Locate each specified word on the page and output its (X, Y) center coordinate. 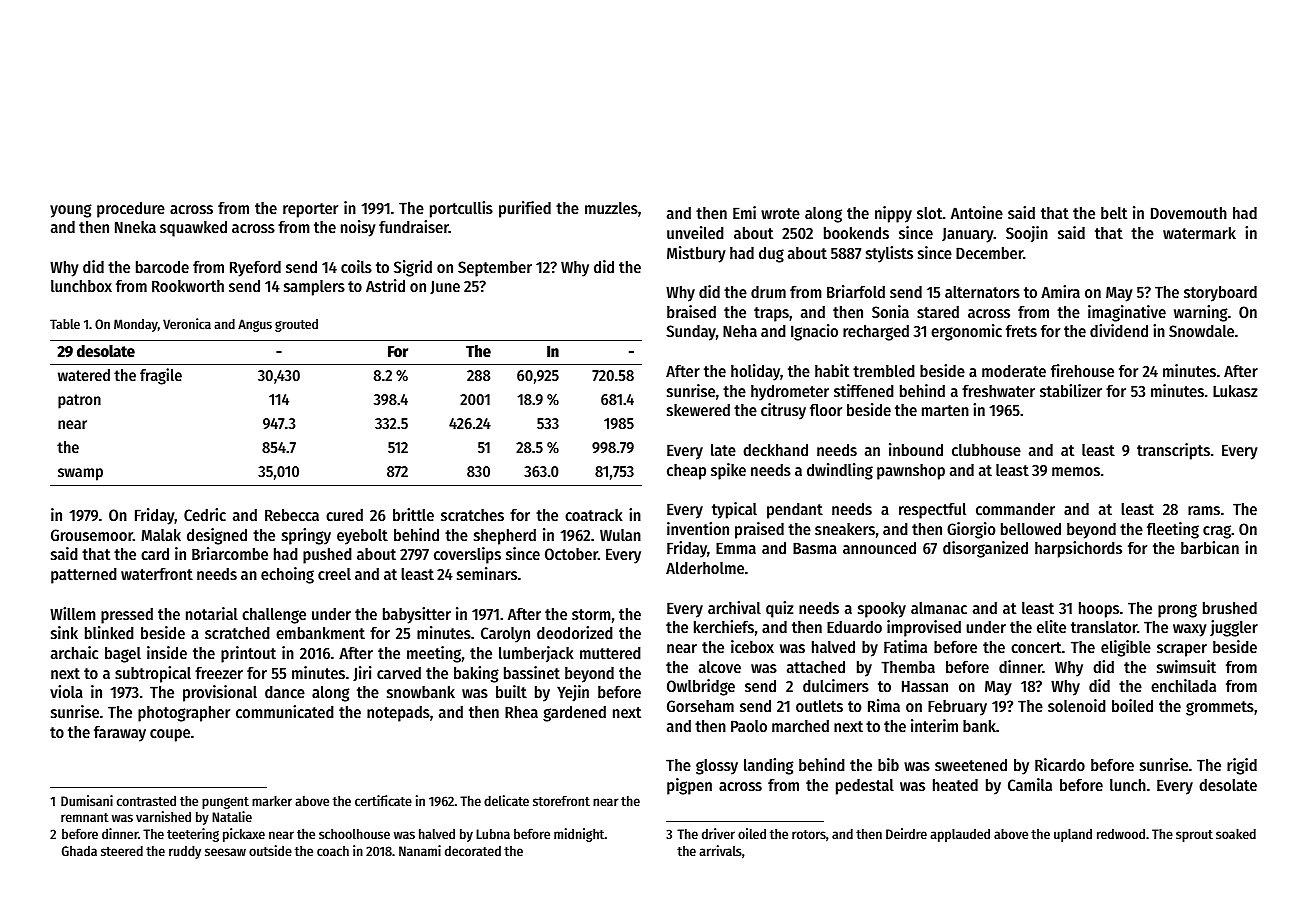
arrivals (720, 850)
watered (84, 375)
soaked (1236, 833)
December (989, 253)
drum (768, 292)
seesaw (225, 852)
